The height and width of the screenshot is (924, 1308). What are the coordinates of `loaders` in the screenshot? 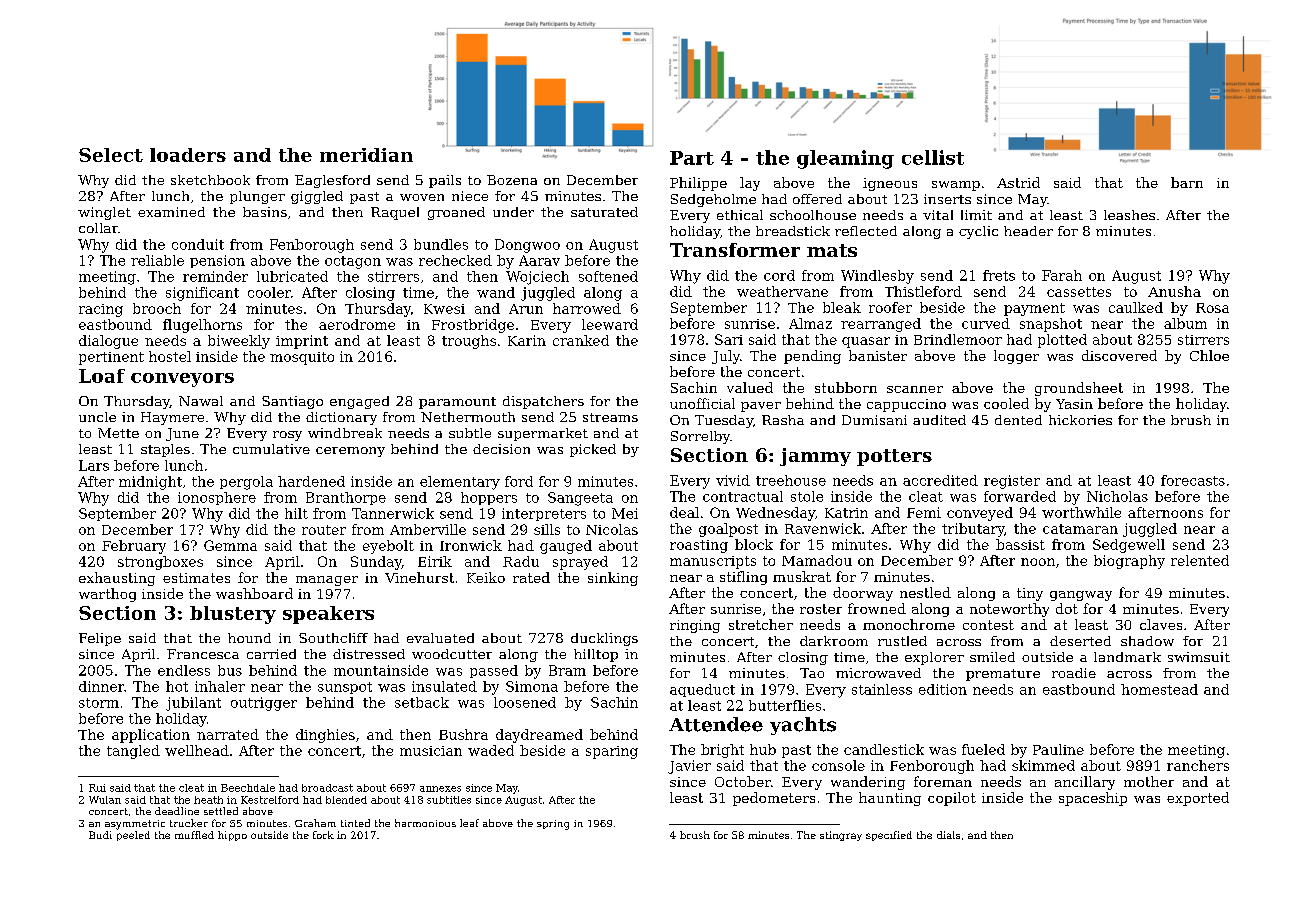 It's located at (188, 155).
